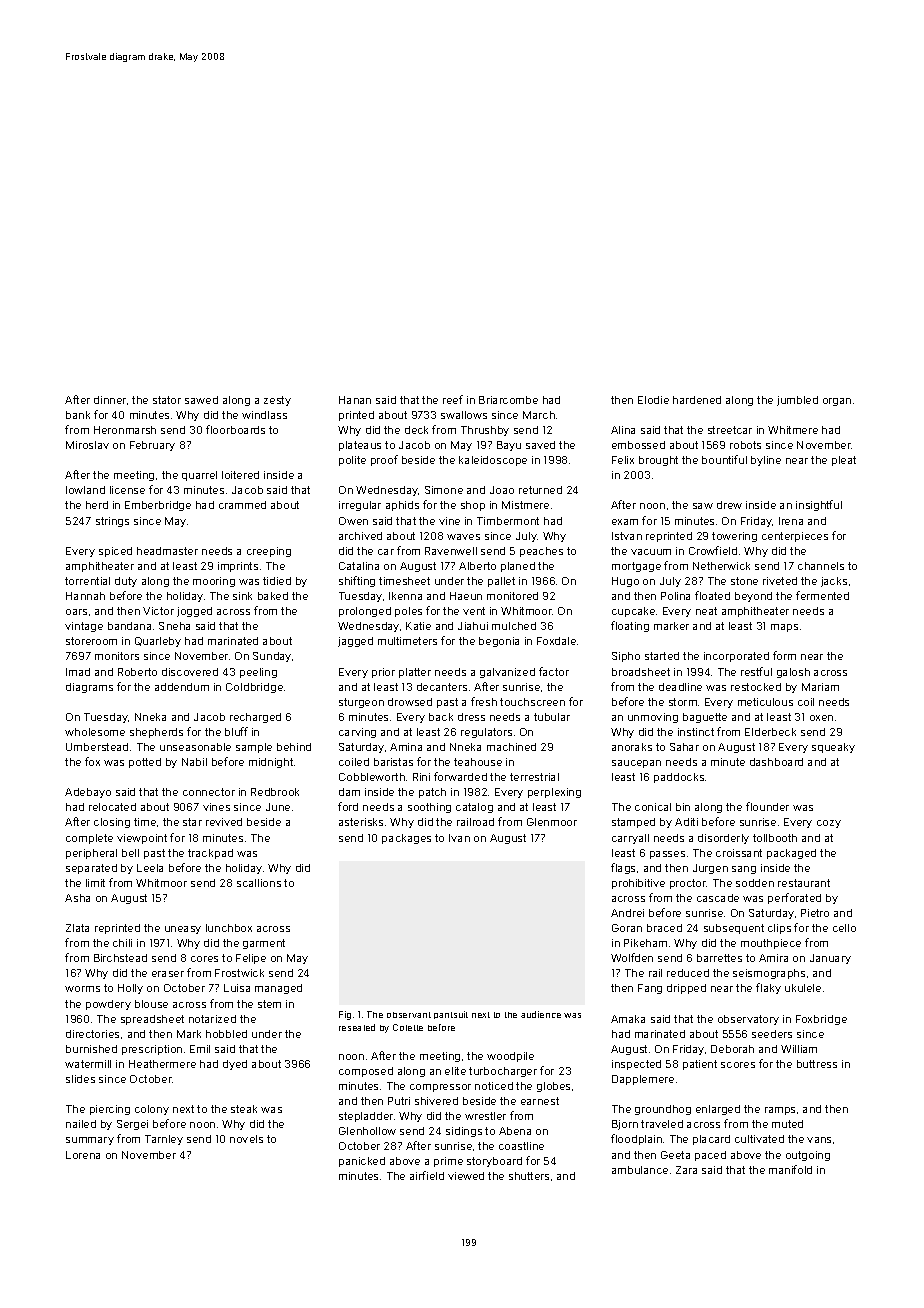 This image has width=924, height=1308. Describe the element at coordinates (361, 822) in the image. I see `asterisks` at that location.
